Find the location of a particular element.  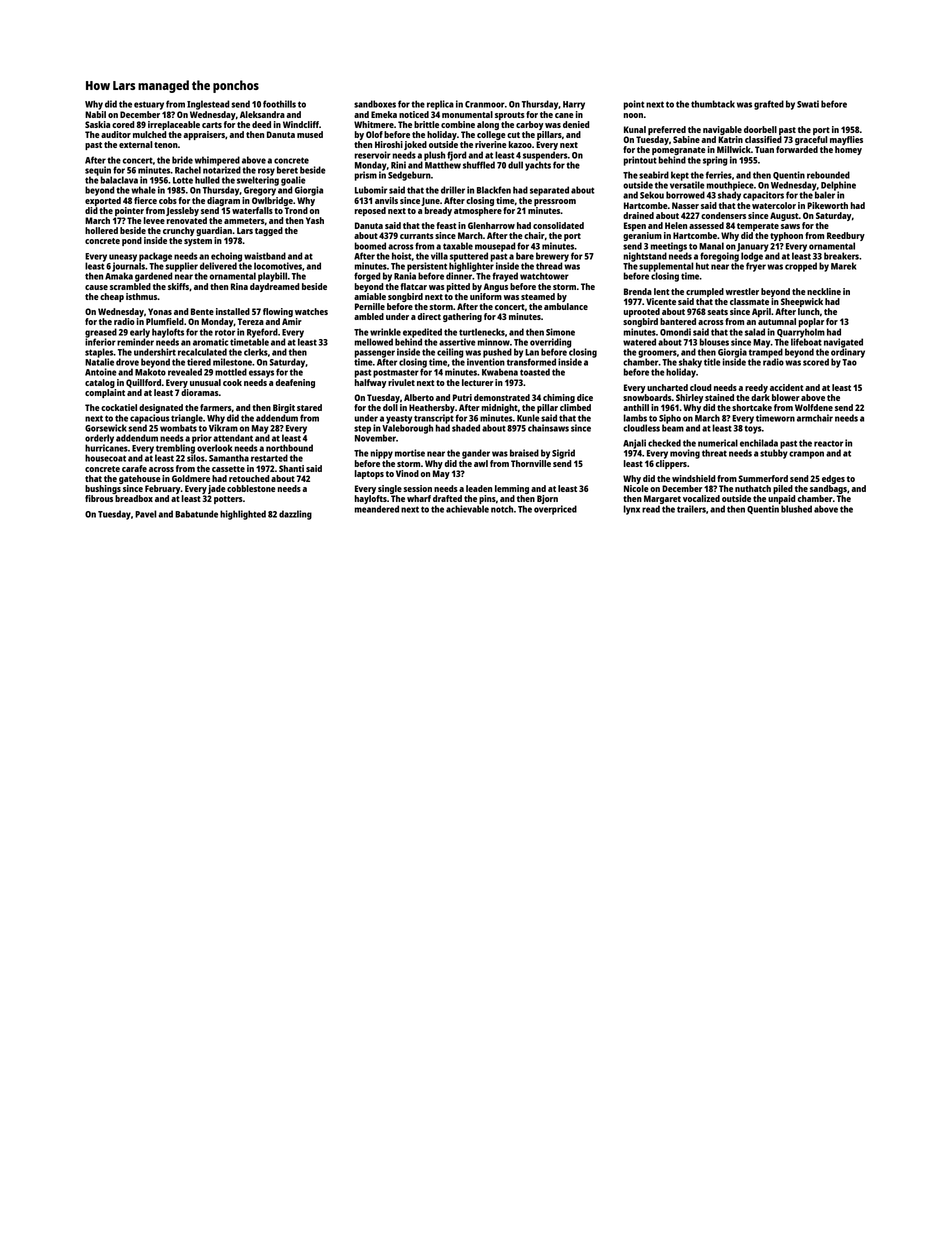

joked is located at coordinates (415, 145).
